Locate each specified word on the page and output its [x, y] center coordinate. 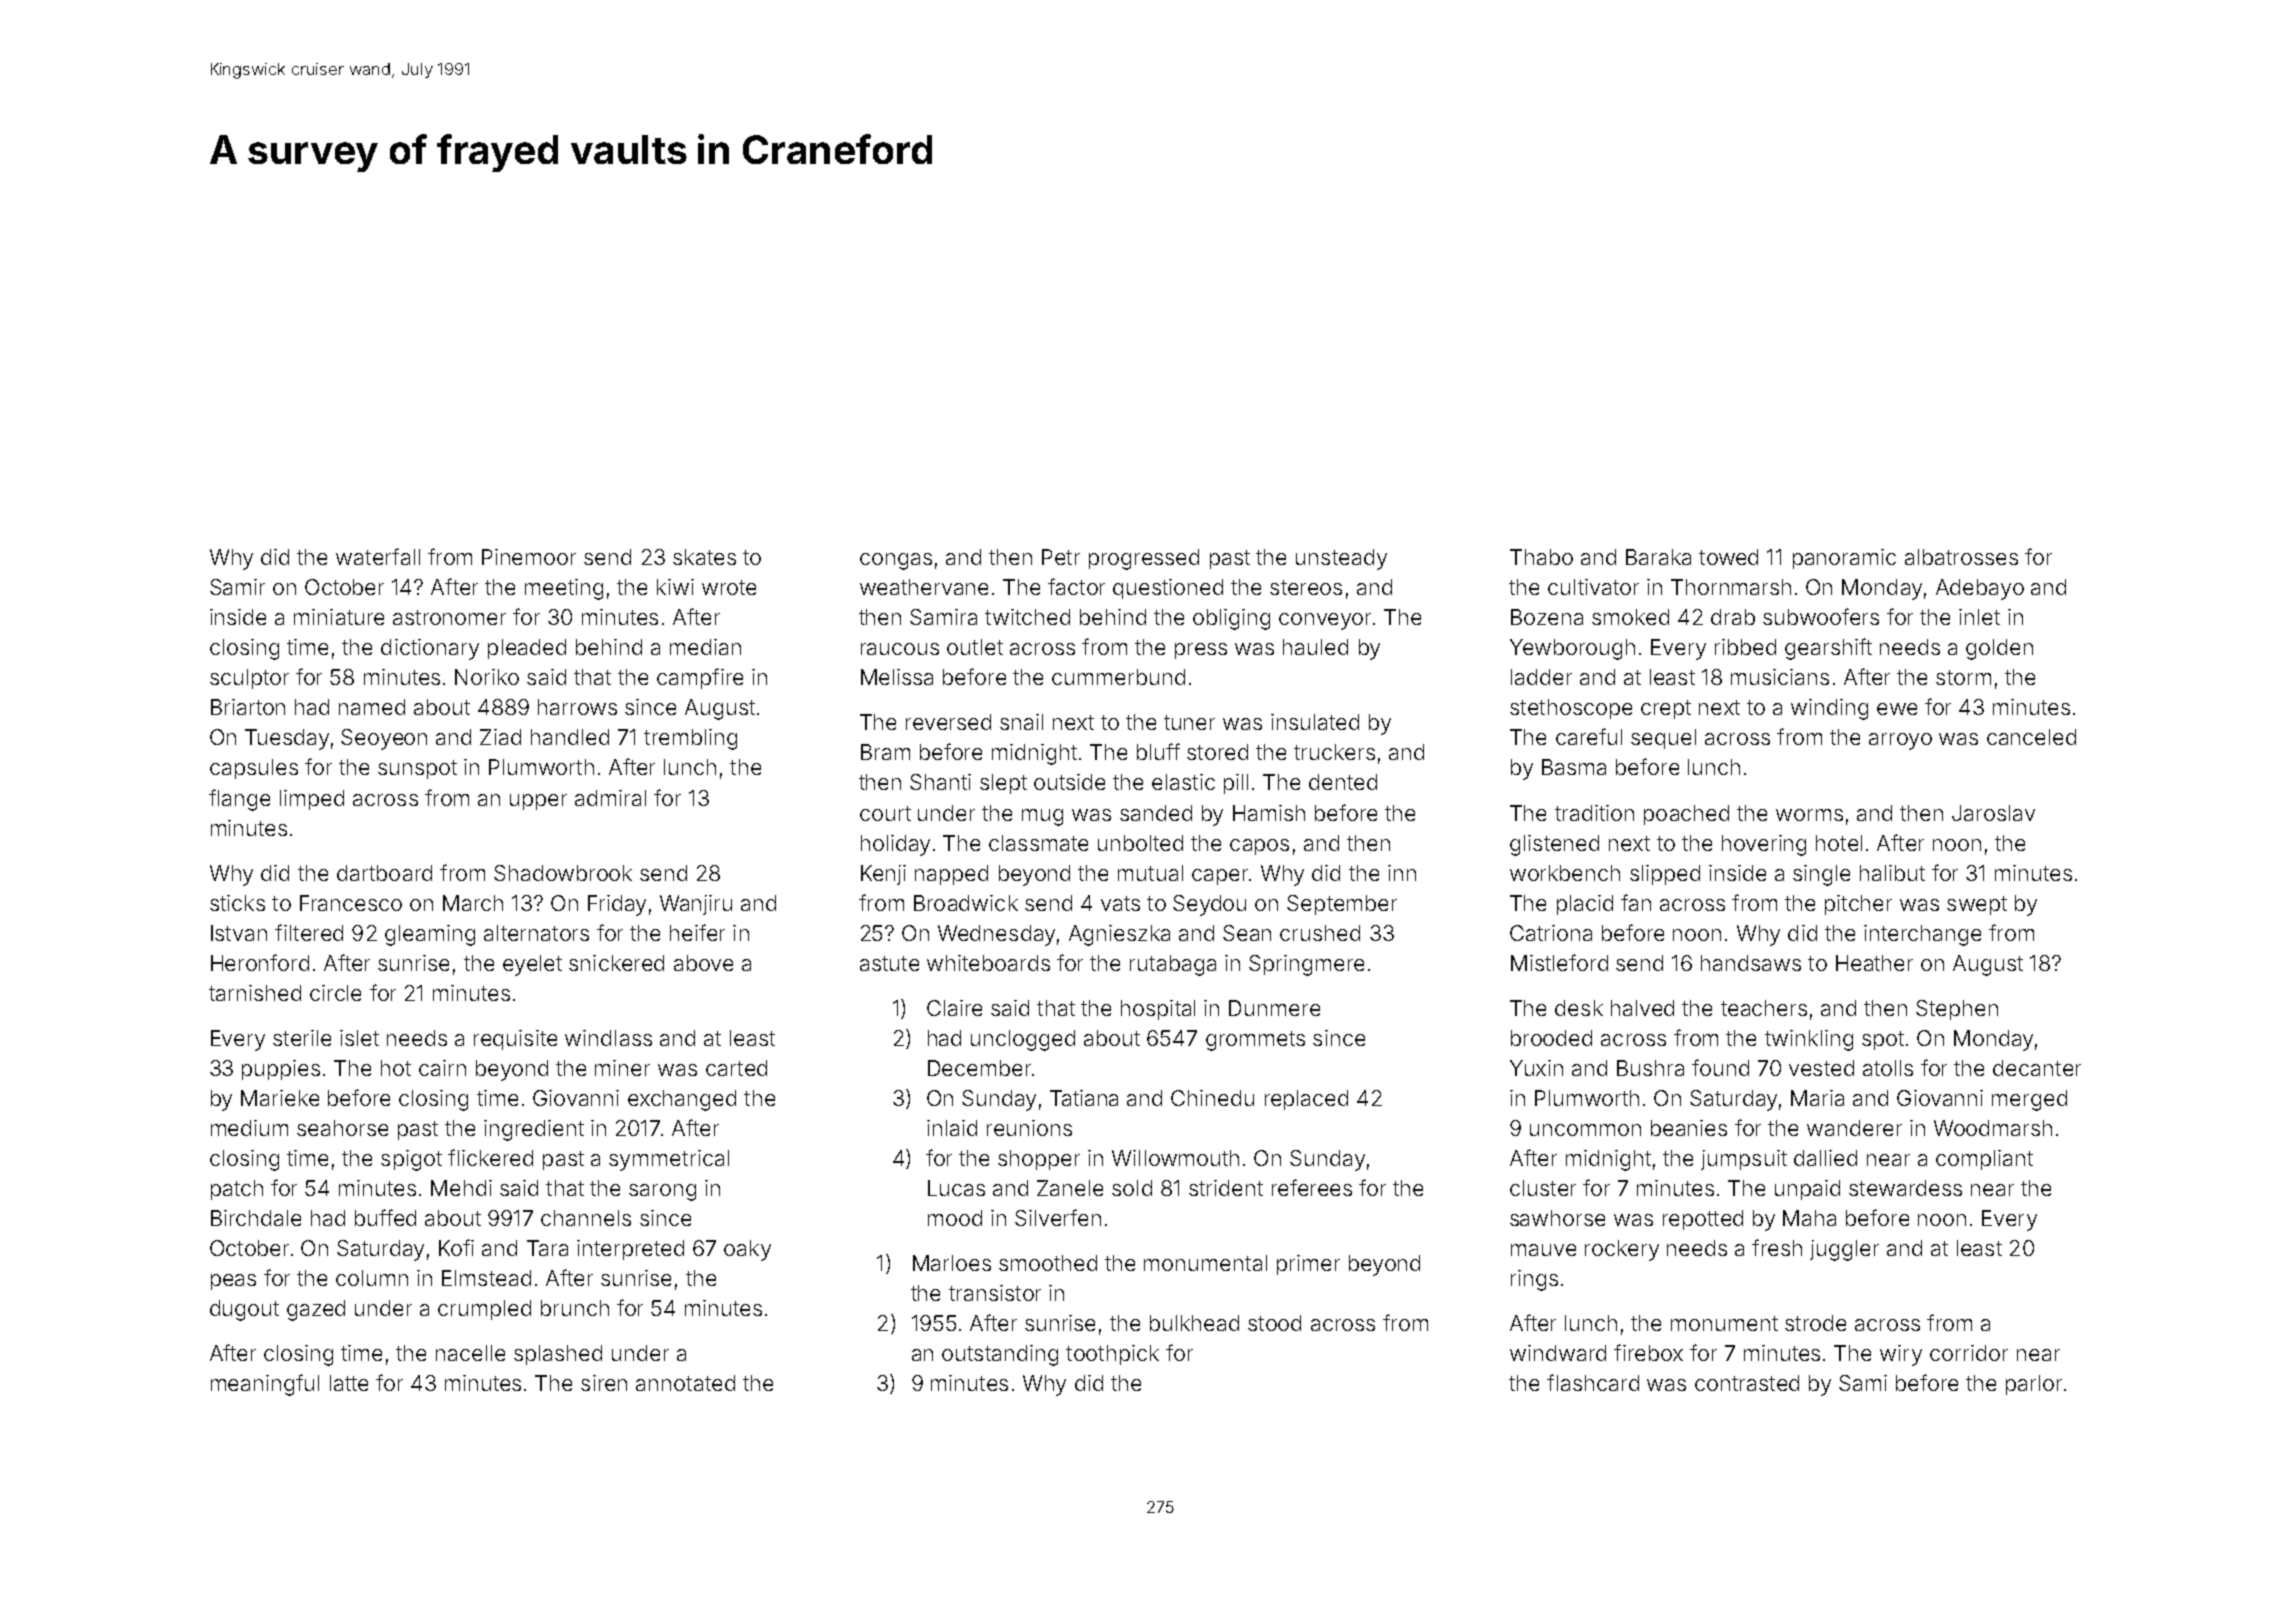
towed [1728, 557]
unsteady [1341, 559]
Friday [617, 905]
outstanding [1000, 1355]
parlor [2034, 1385]
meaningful [265, 1385]
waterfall [378, 556]
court [885, 813]
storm [1963, 677]
